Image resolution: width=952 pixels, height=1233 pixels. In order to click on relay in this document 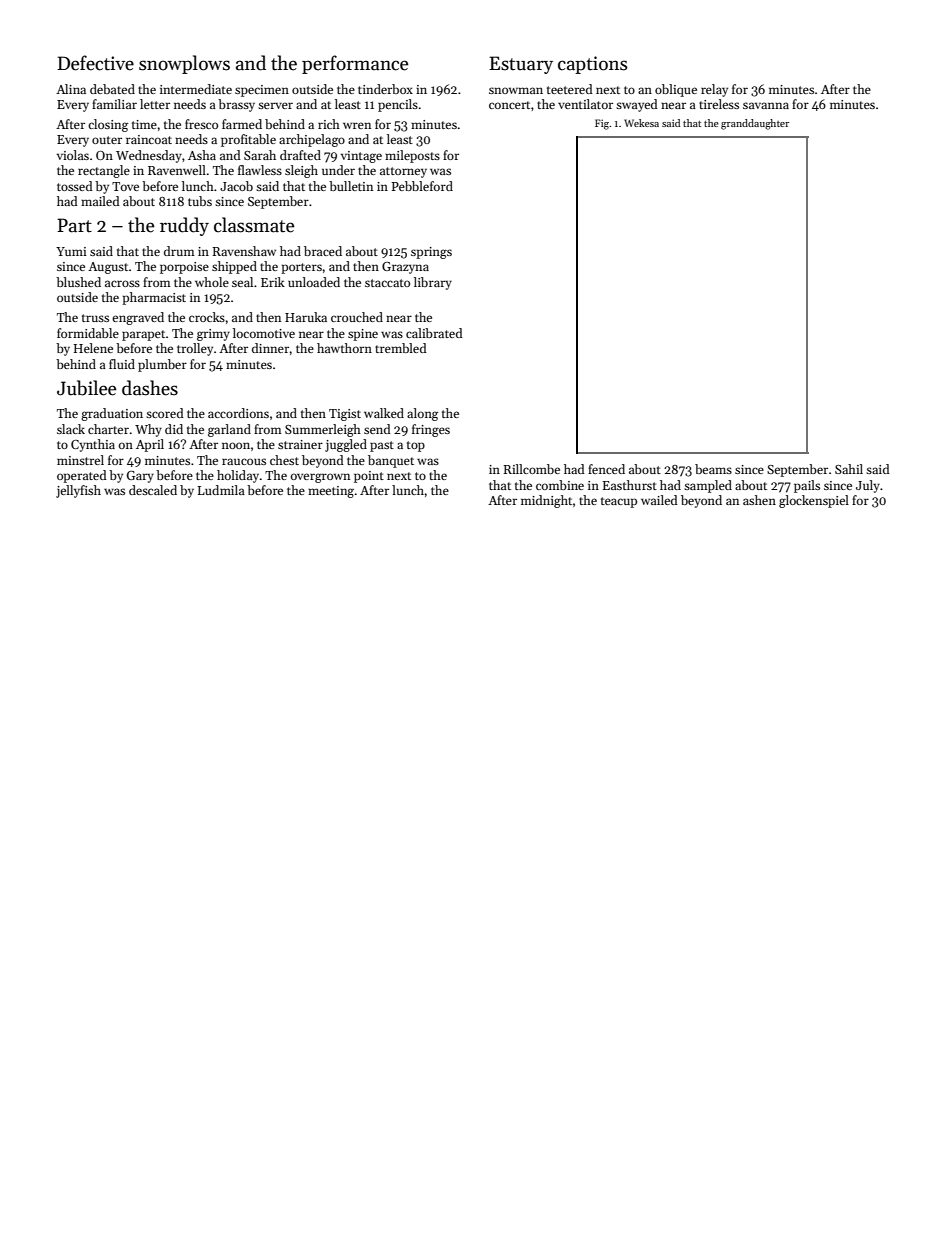, I will do `click(714, 90)`.
